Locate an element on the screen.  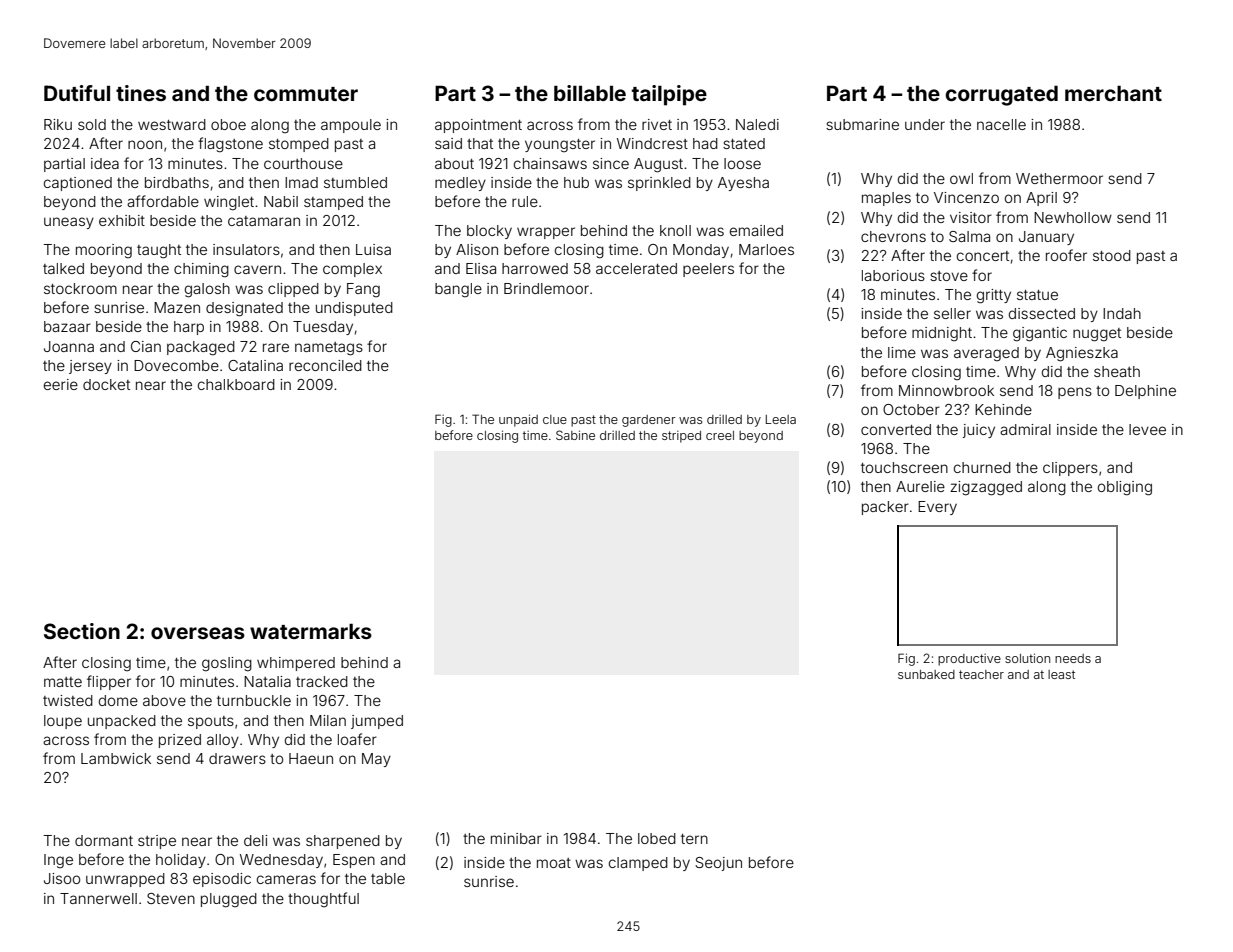
nugget is located at coordinates (1097, 335).
